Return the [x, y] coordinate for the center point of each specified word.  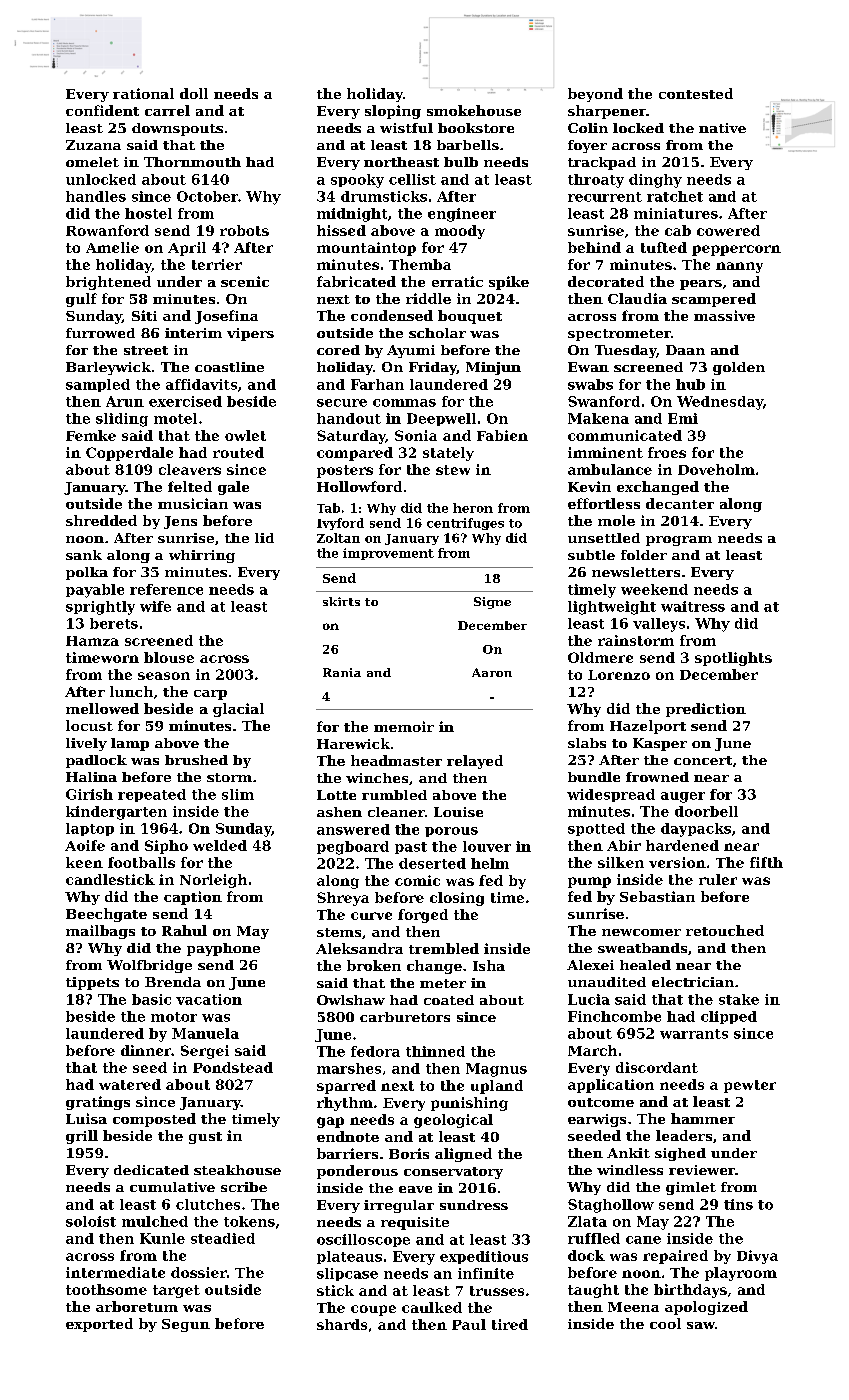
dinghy [655, 181]
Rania [342, 672]
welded [220, 845]
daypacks [696, 830]
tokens [249, 1221]
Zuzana [93, 145]
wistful [406, 128]
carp [210, 695]
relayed [475, 762]
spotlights [733, 659]
